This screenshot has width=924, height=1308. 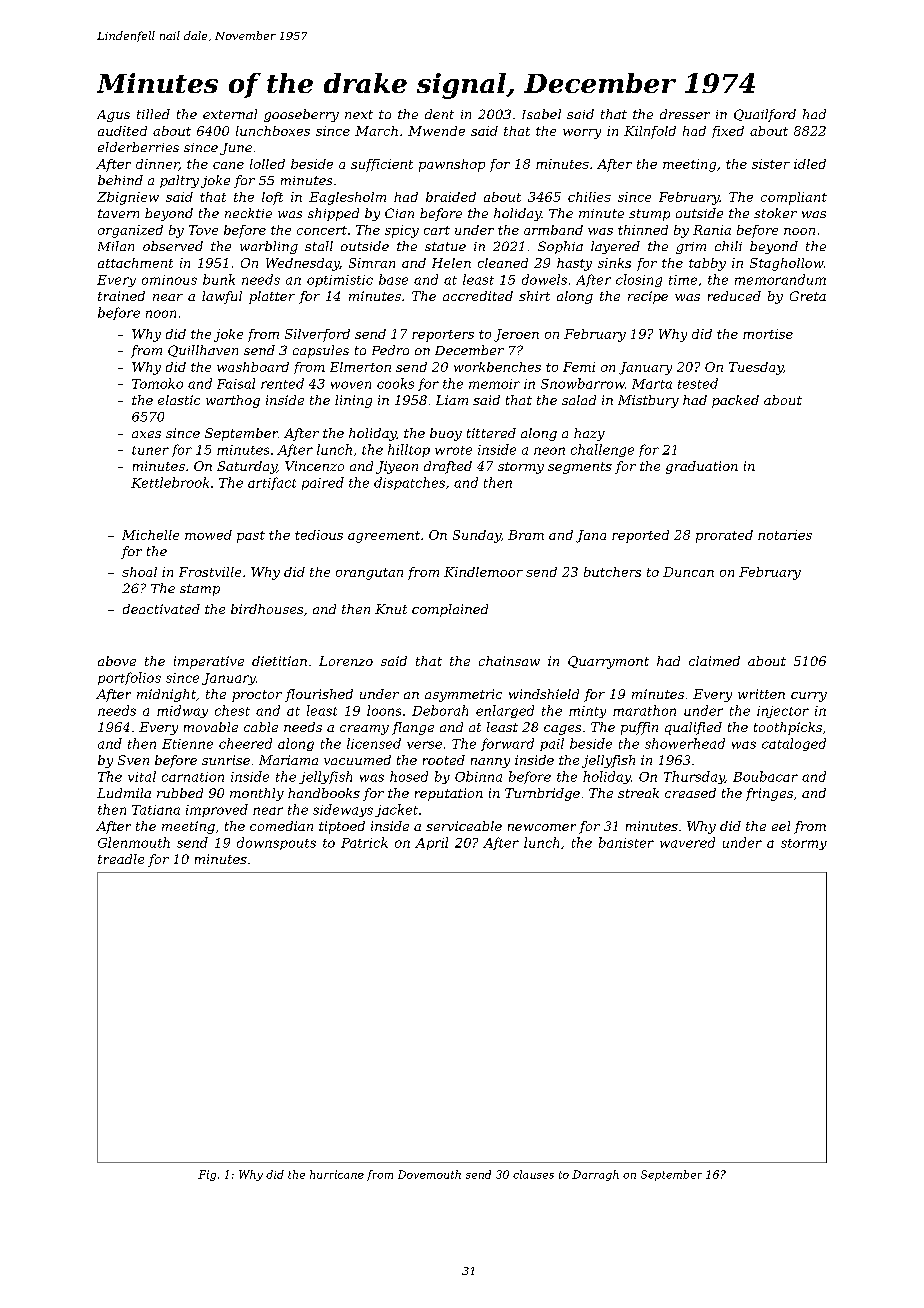 I want to click on Darragh, so click(x=595, y=1175).
